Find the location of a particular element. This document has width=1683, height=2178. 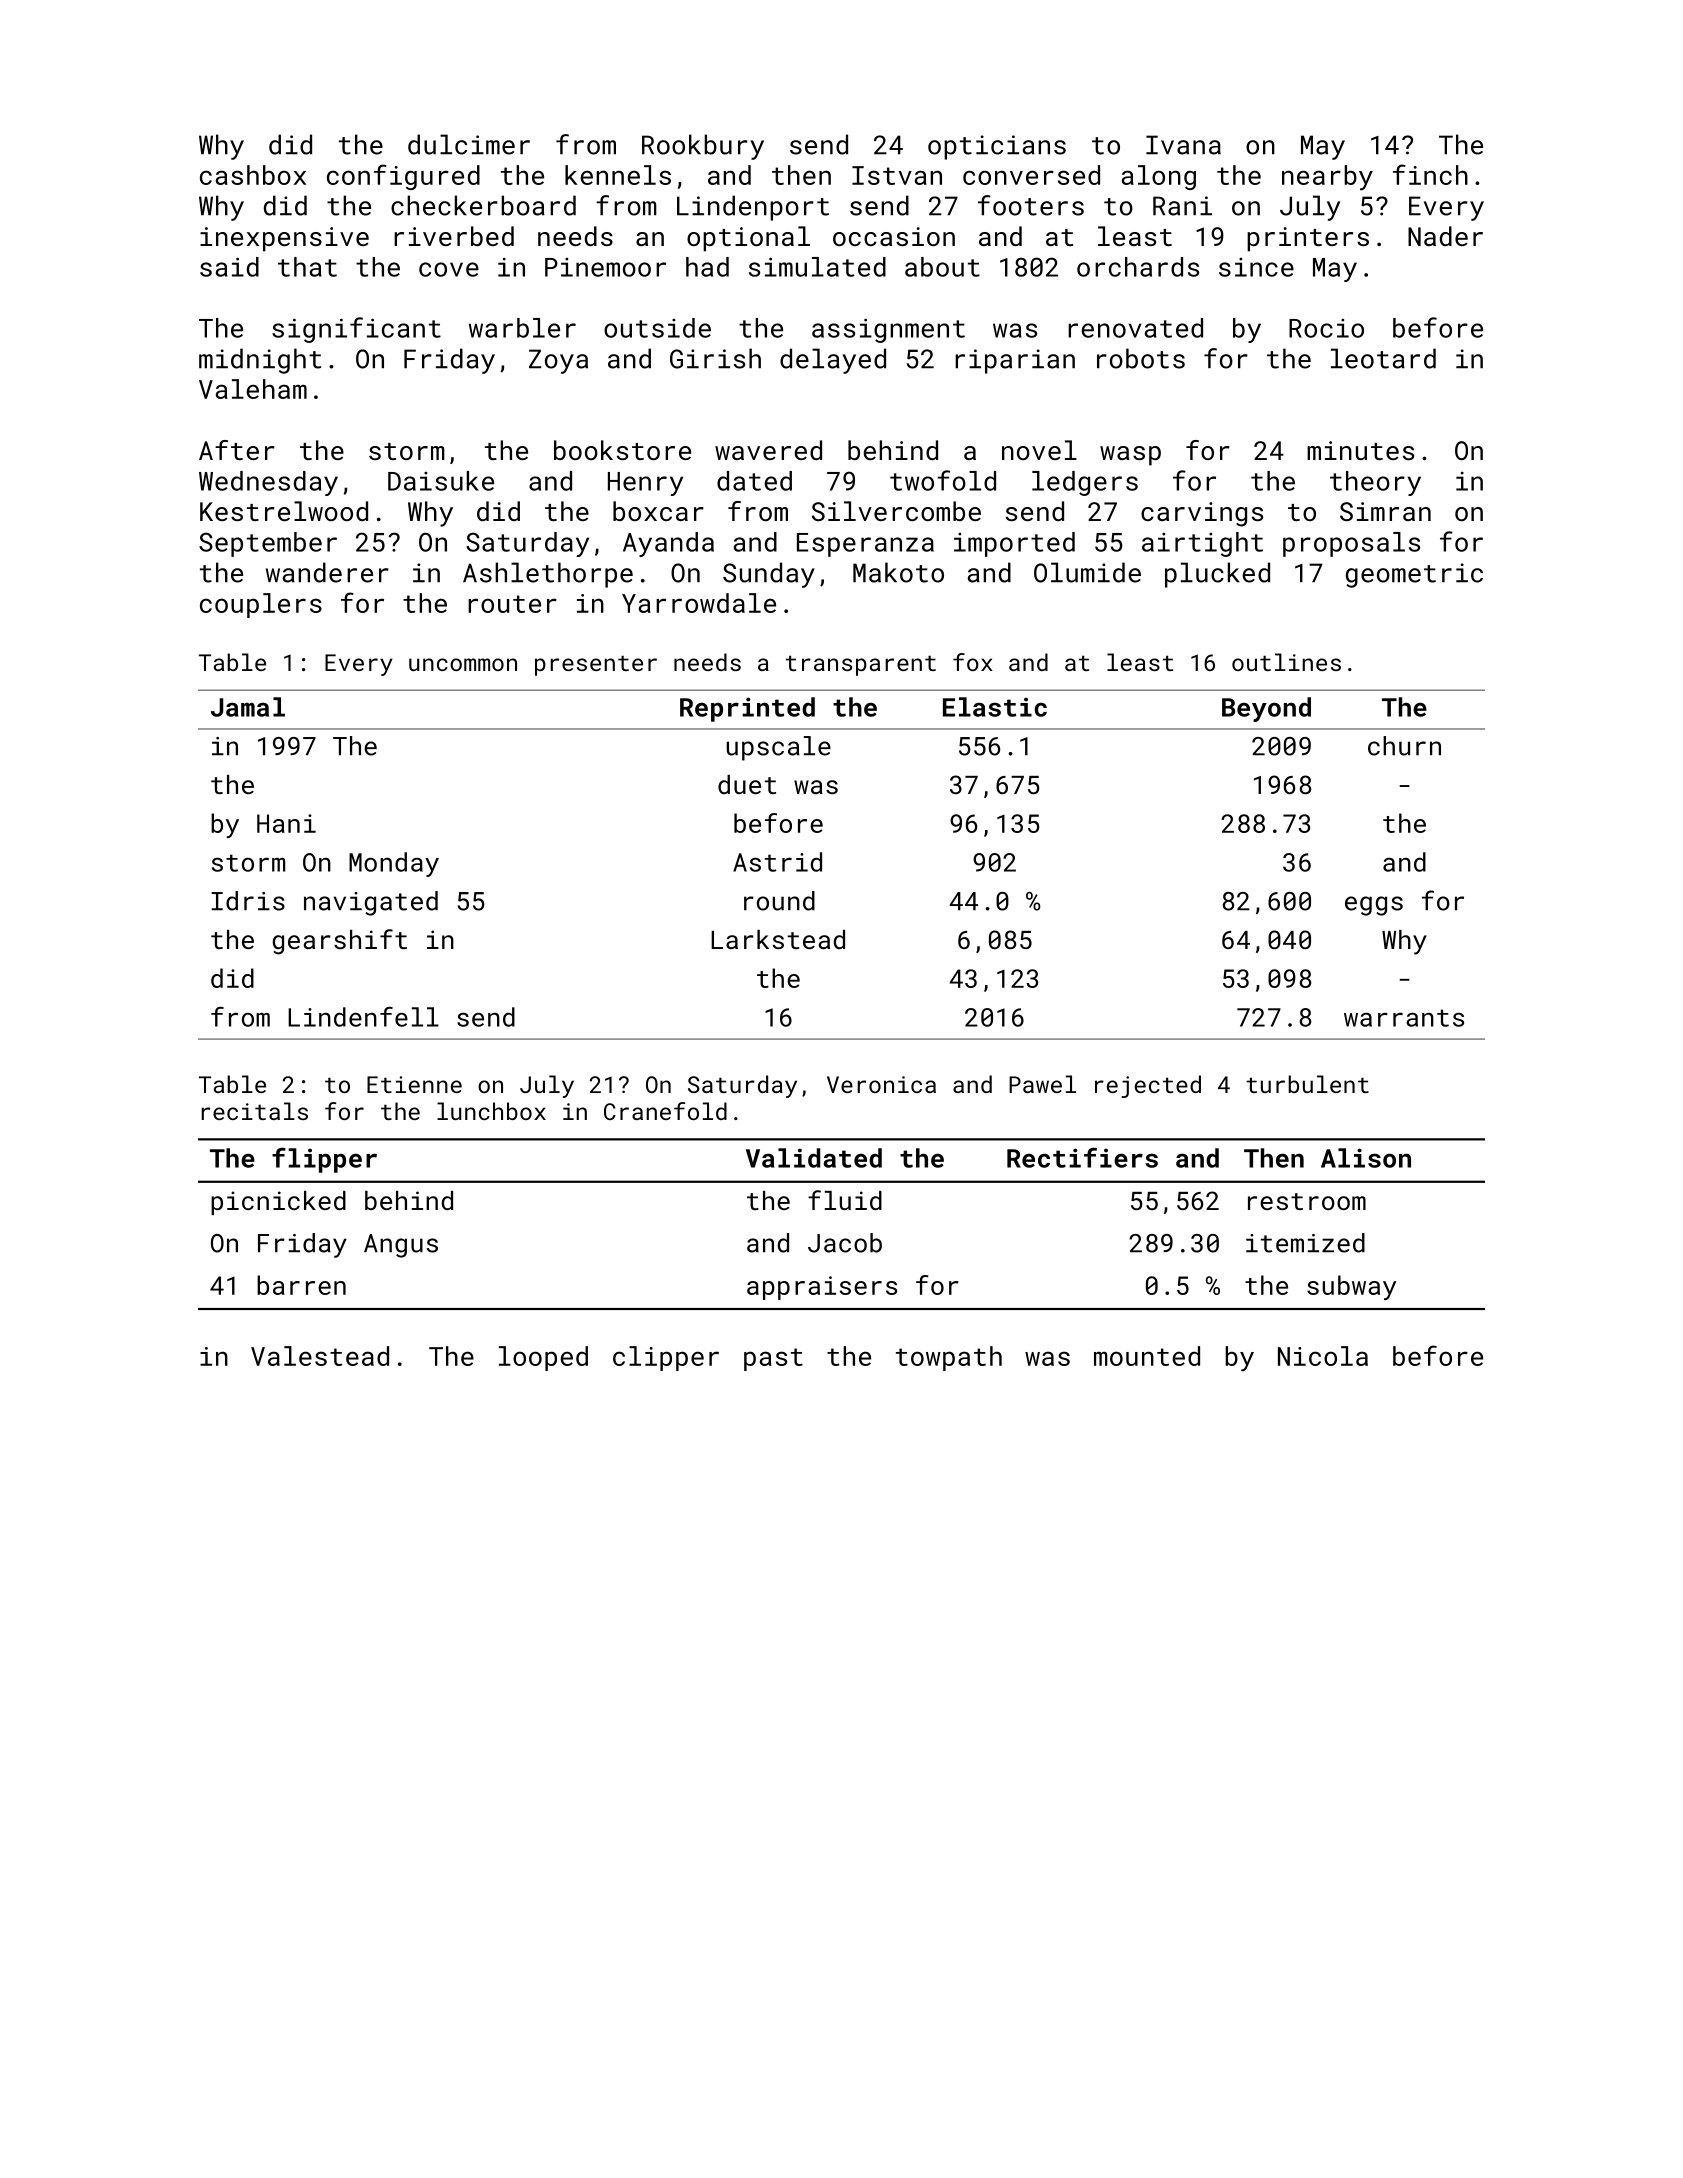

uncommon is located at coordinates (463, 664).
